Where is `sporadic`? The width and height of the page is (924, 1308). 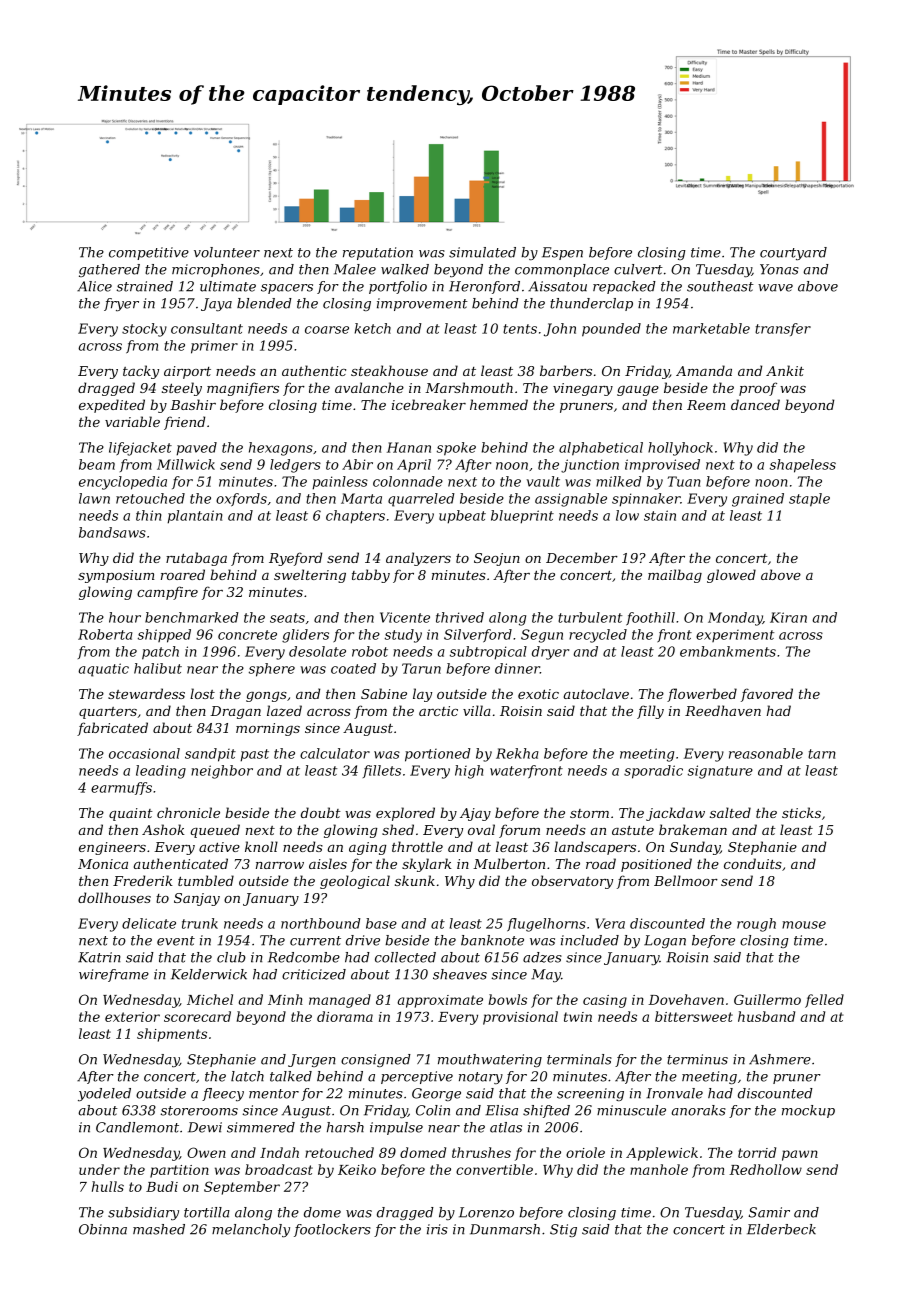 sporadic is located at coordinates (653, 772).
